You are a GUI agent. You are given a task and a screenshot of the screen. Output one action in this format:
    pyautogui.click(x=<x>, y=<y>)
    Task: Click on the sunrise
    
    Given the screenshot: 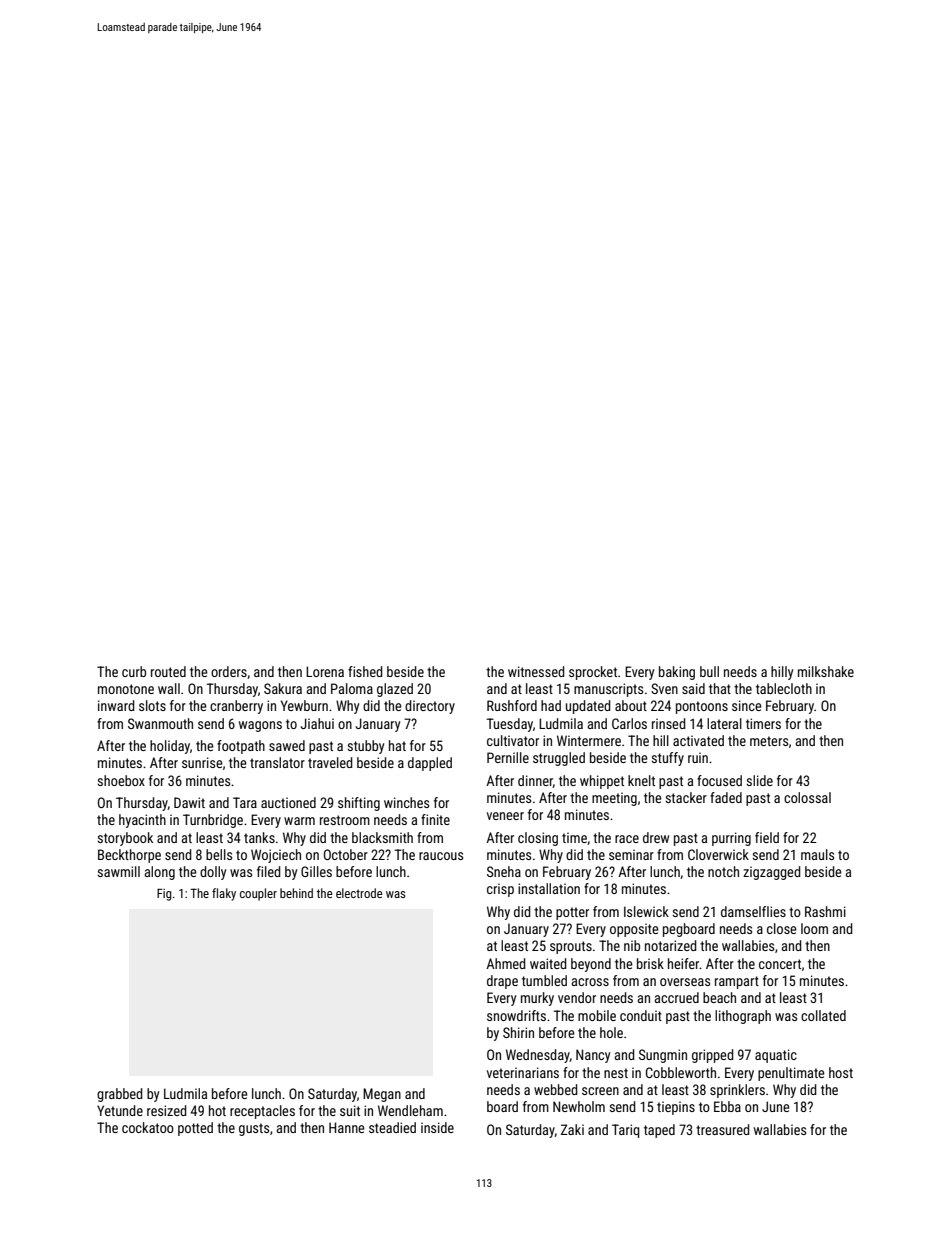 What is the action you would take?
    pyautogui.click(x=202, y=762)
